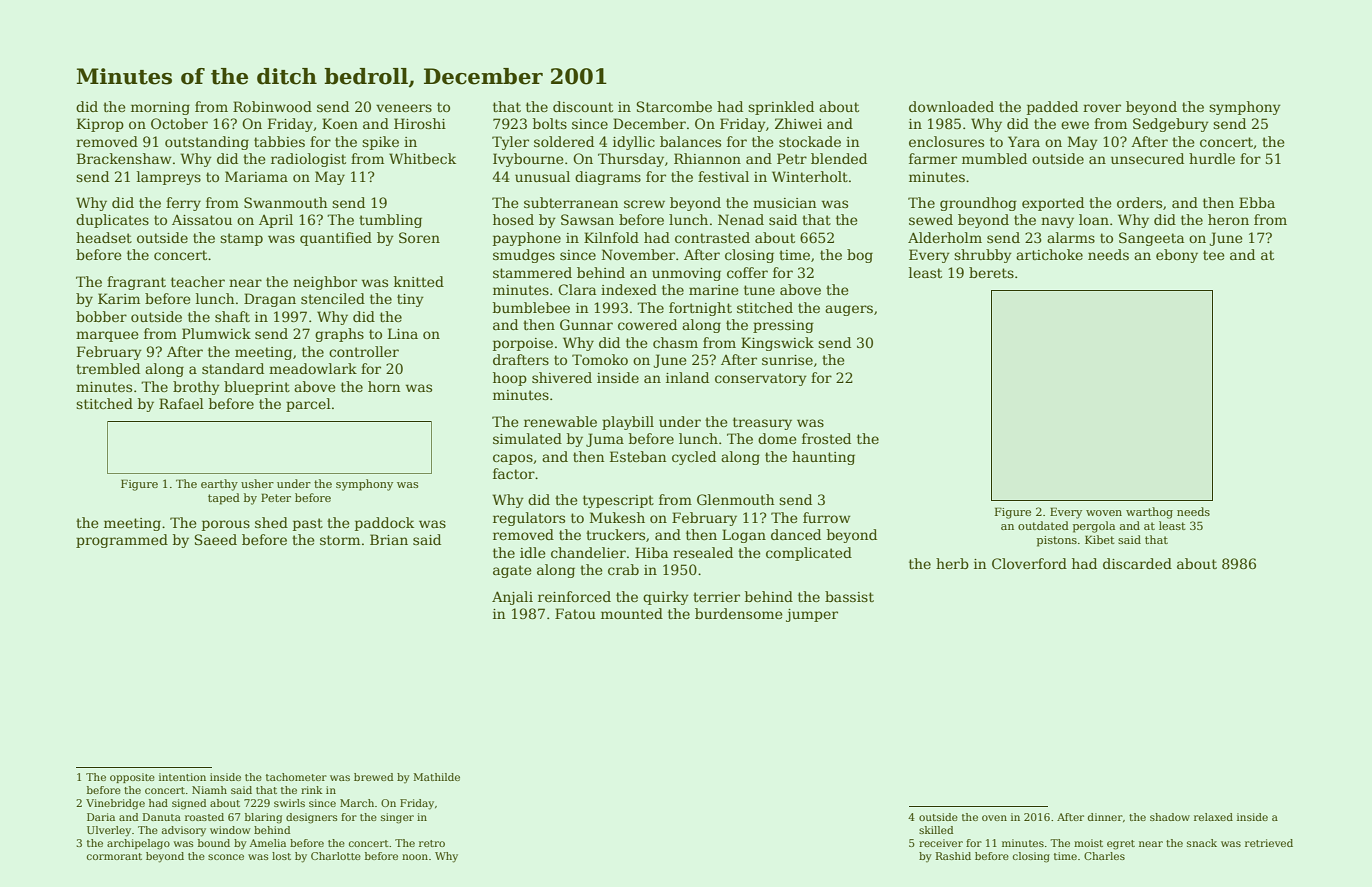 The height and width of the page is (887, 1372). What do you see at coordinates (674, 106) in the page?
I see `Starcombe` at bounding box center [674, 106].
